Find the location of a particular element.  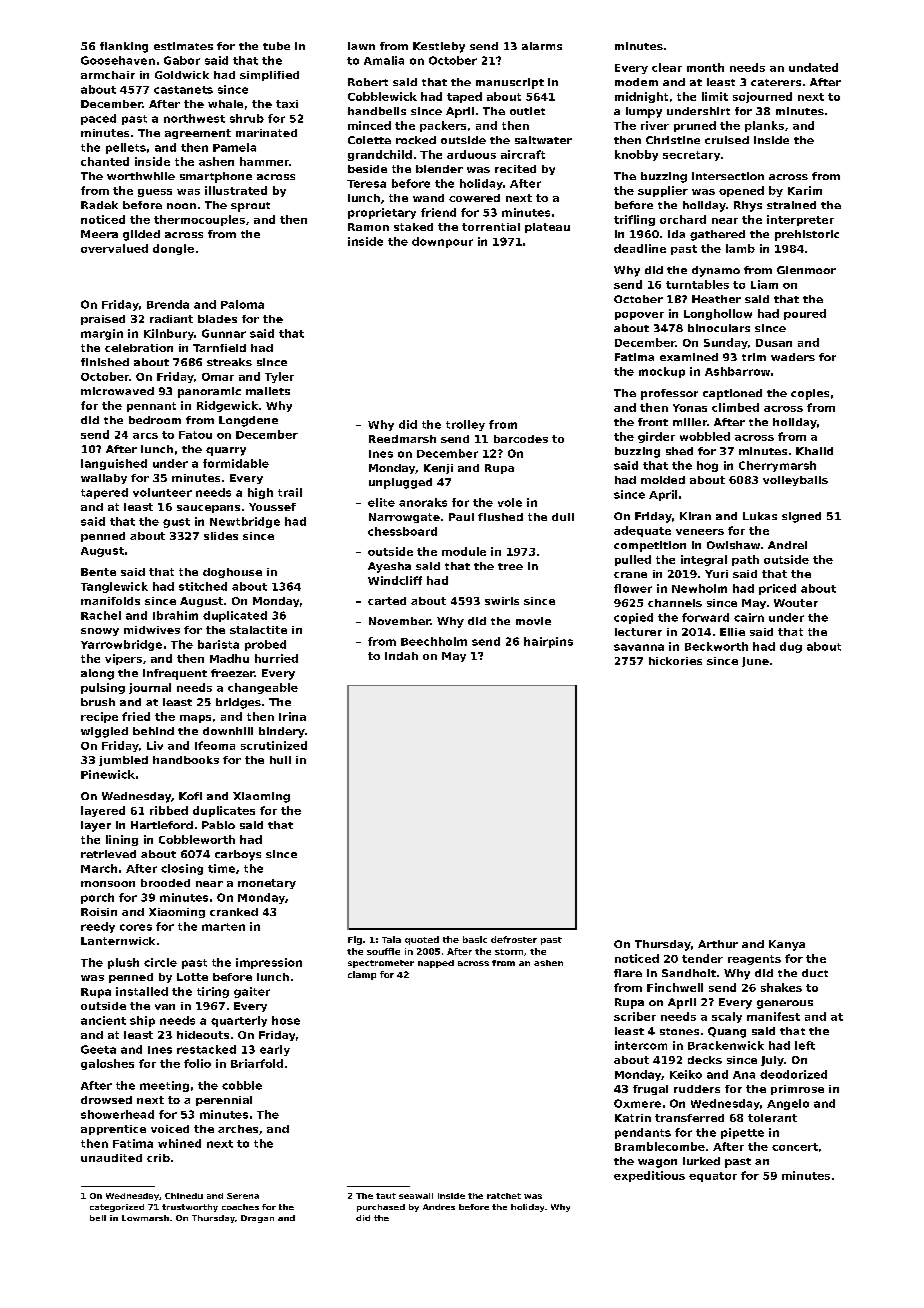

ratchet is located at coordinates (504, 1196).
